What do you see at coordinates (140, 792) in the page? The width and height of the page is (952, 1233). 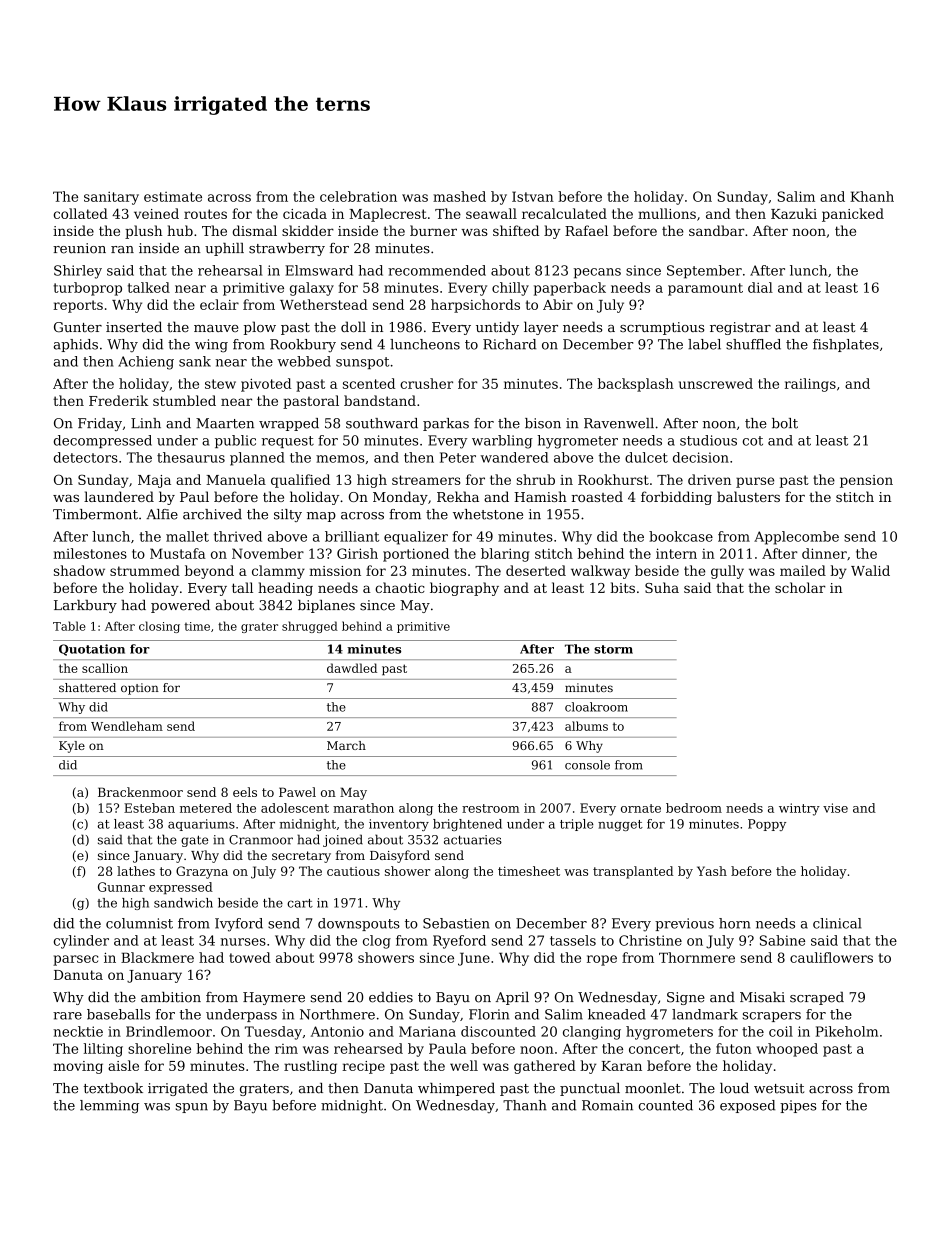 I see `Brackenmoor` at bounding box center [140, 792].
